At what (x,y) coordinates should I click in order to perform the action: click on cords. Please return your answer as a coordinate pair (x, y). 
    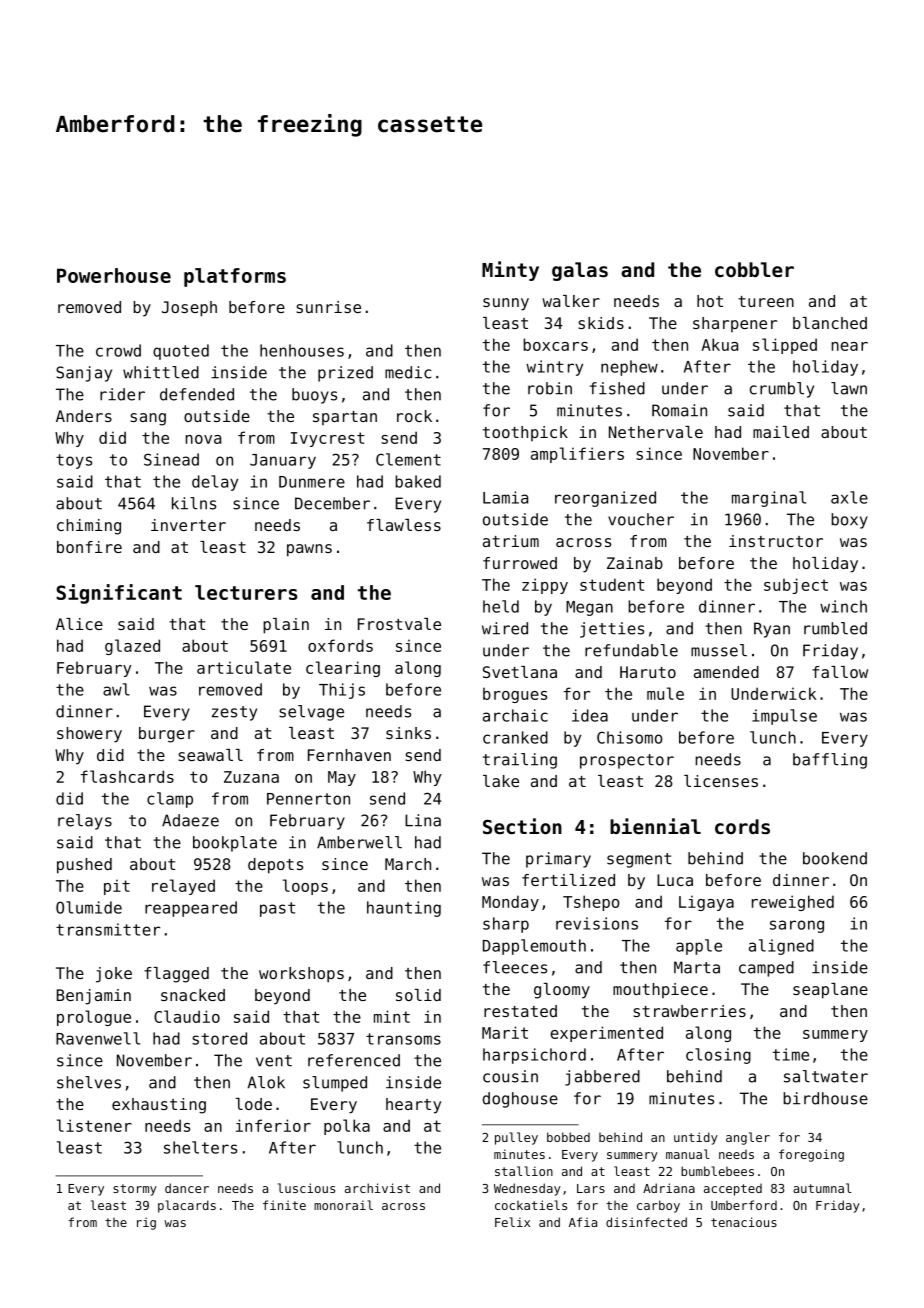
    Looking at the image, I should click on (742, 826).
